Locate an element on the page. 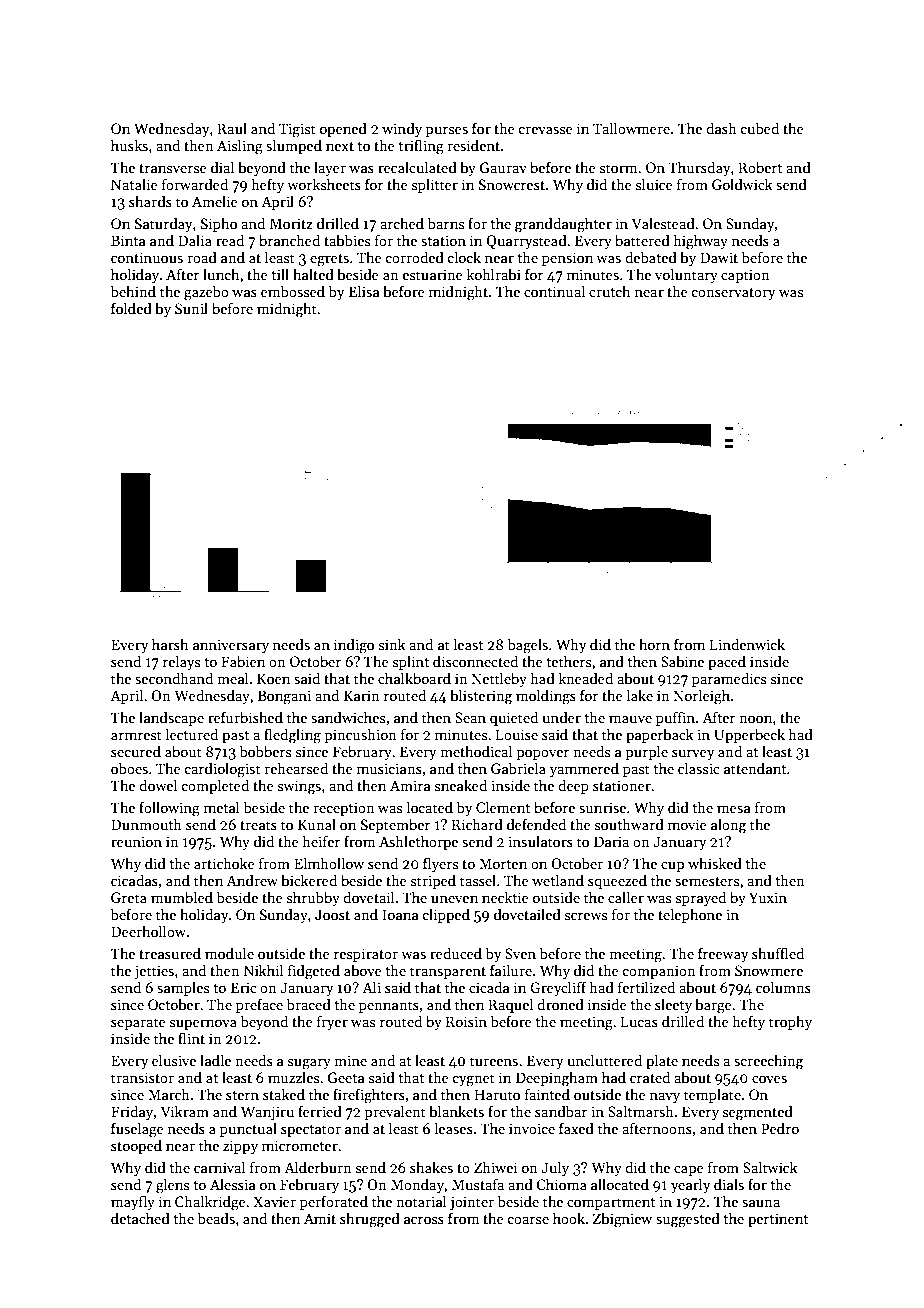  estuarine is located at coordinates (432, 274).
